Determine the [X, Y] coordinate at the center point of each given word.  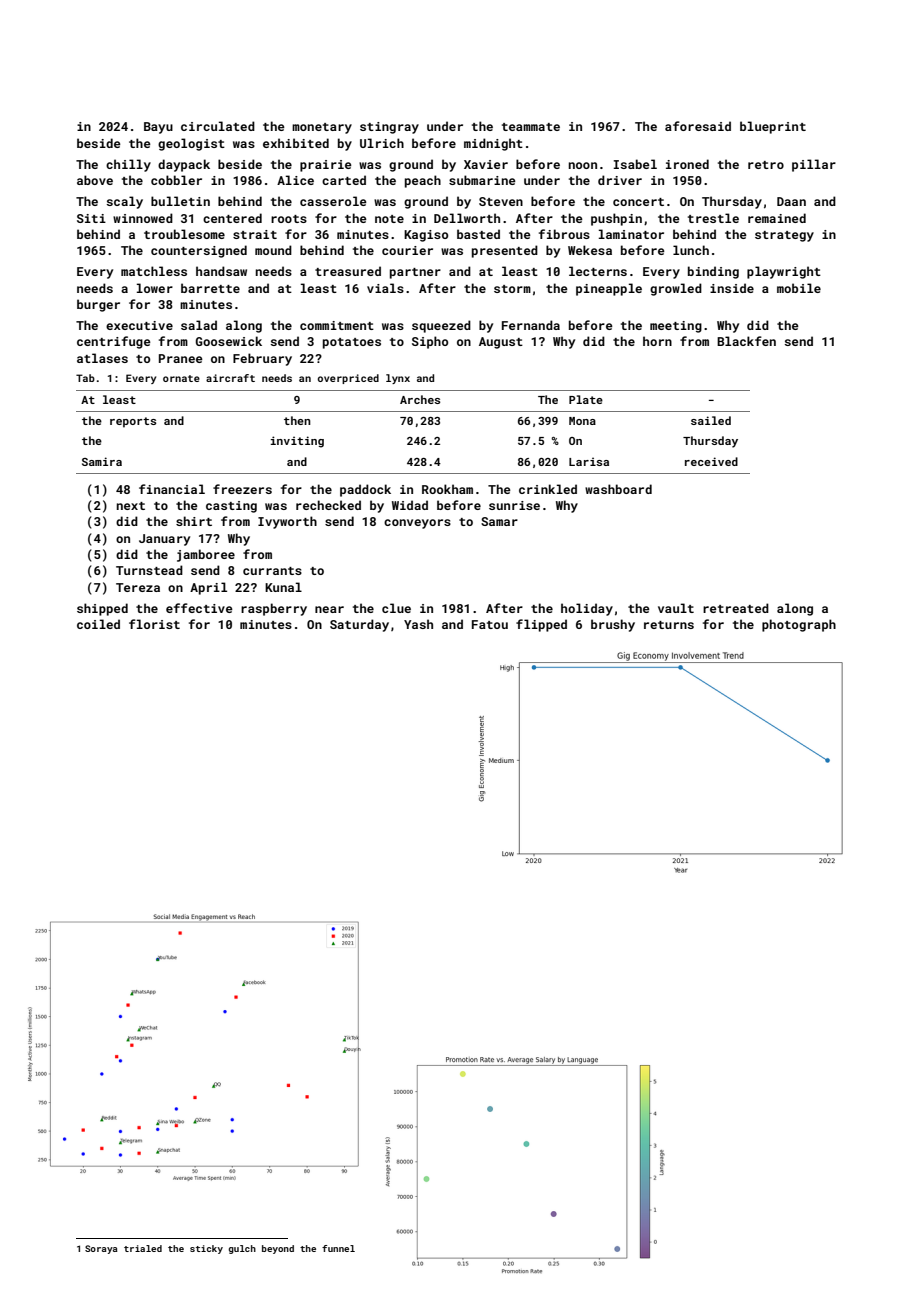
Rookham [447, 489]
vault [676, 608]
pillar [814, 165]
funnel [338, 1248]
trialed [143, 1248]
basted [478, 234]
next [131, 506]
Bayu [158, 128]
